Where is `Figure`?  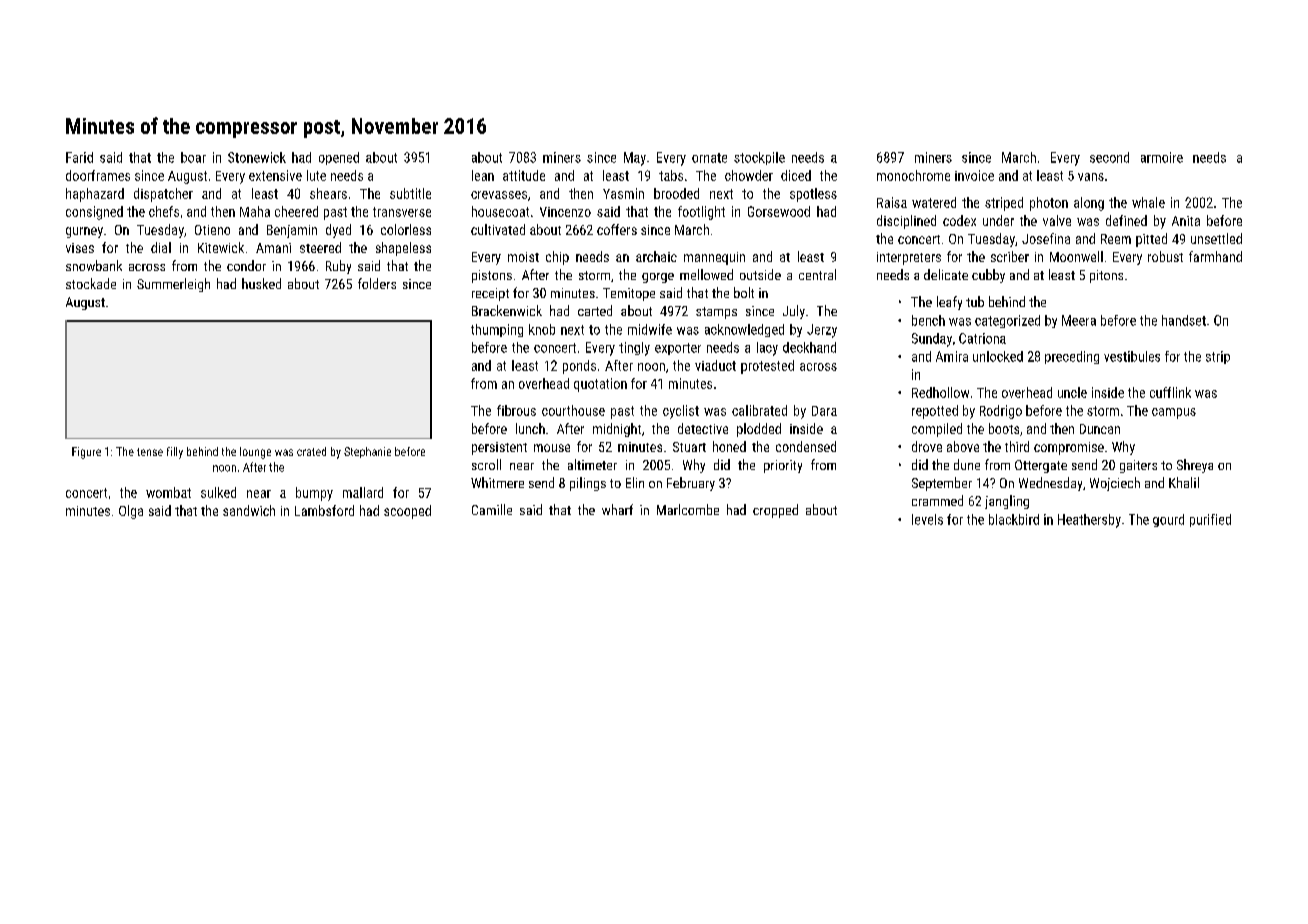 Figure is located at coordinates (86, 453).
